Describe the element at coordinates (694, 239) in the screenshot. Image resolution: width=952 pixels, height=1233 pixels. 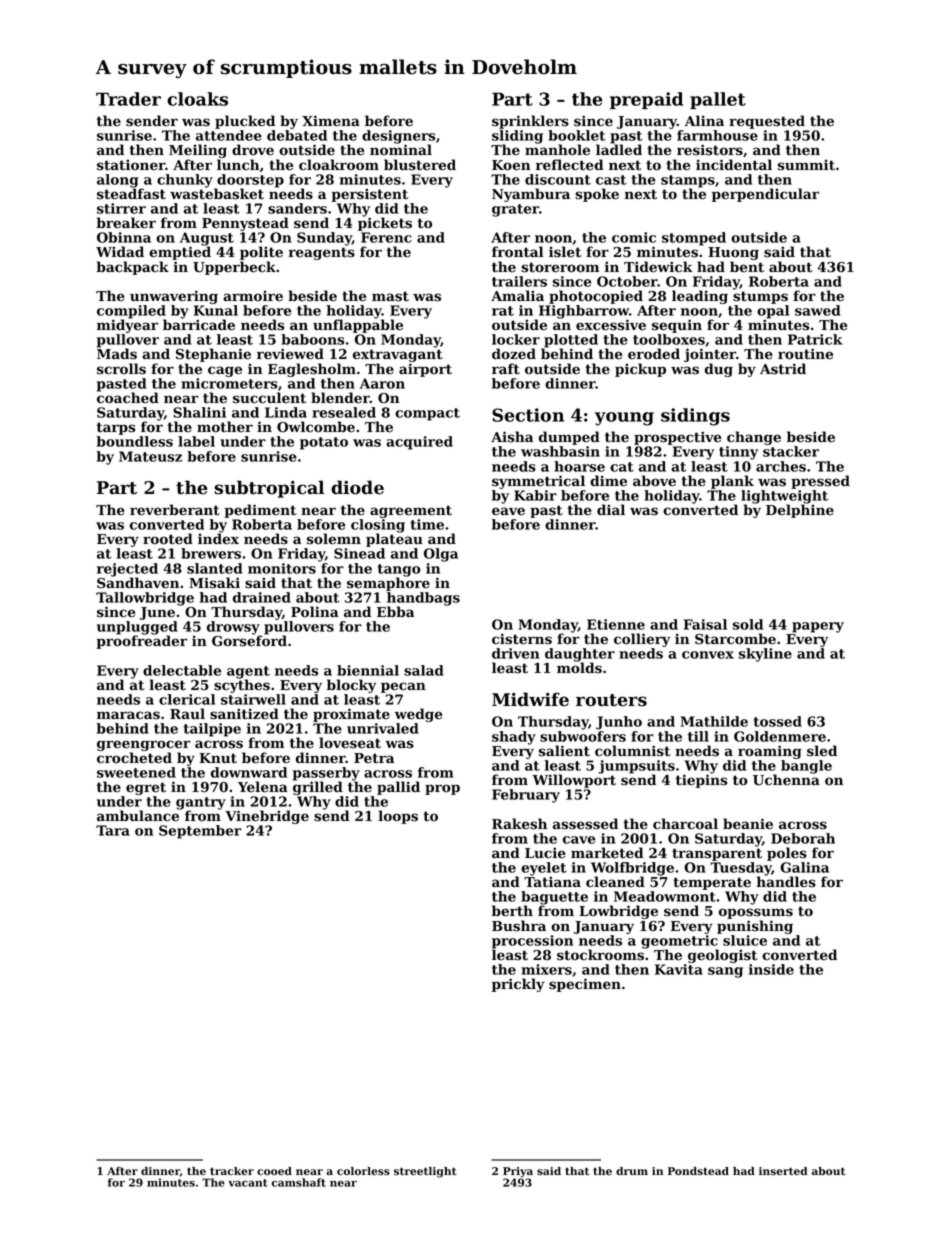
I see `stomped` at that location.
